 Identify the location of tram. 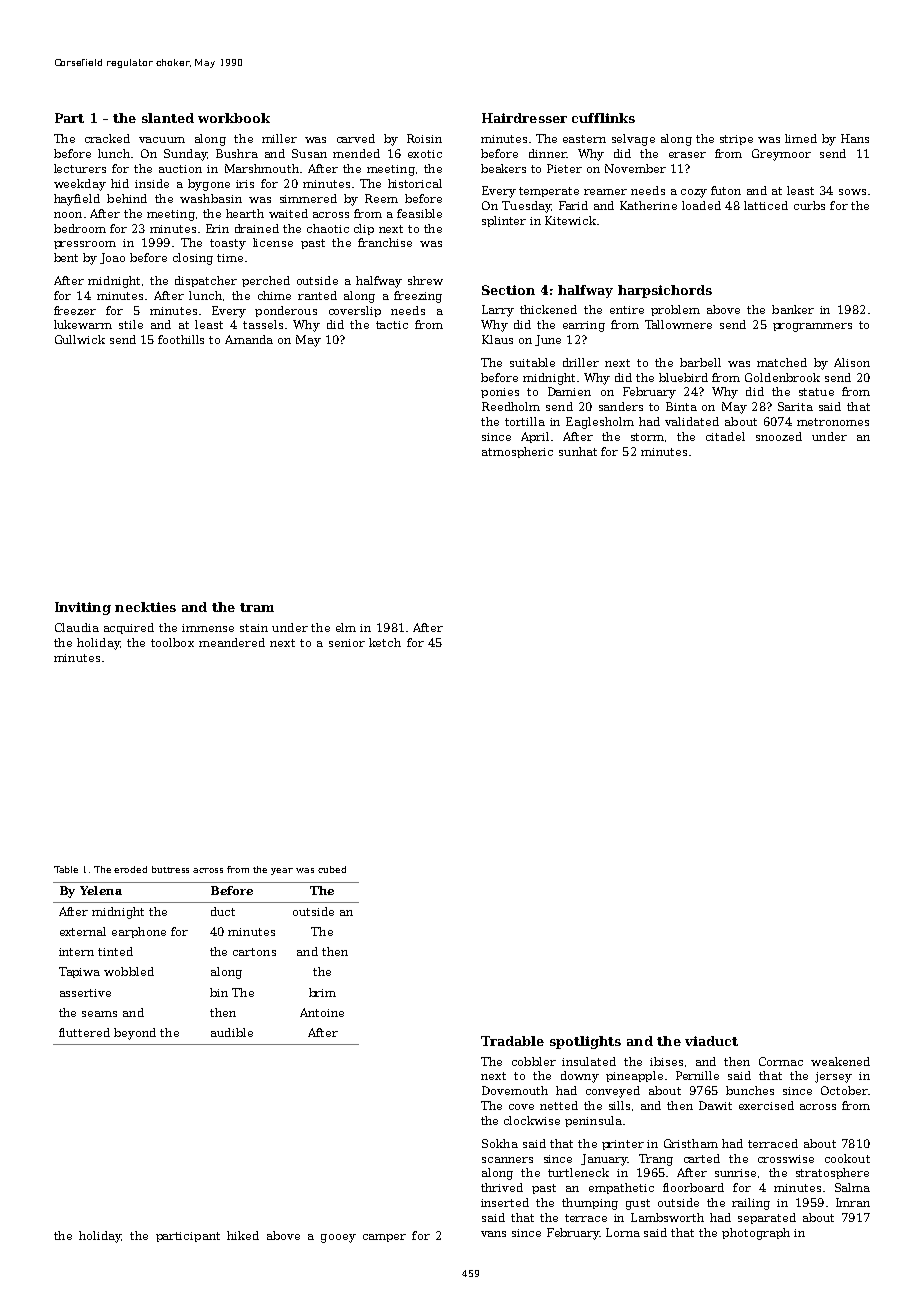
(257, 607).
